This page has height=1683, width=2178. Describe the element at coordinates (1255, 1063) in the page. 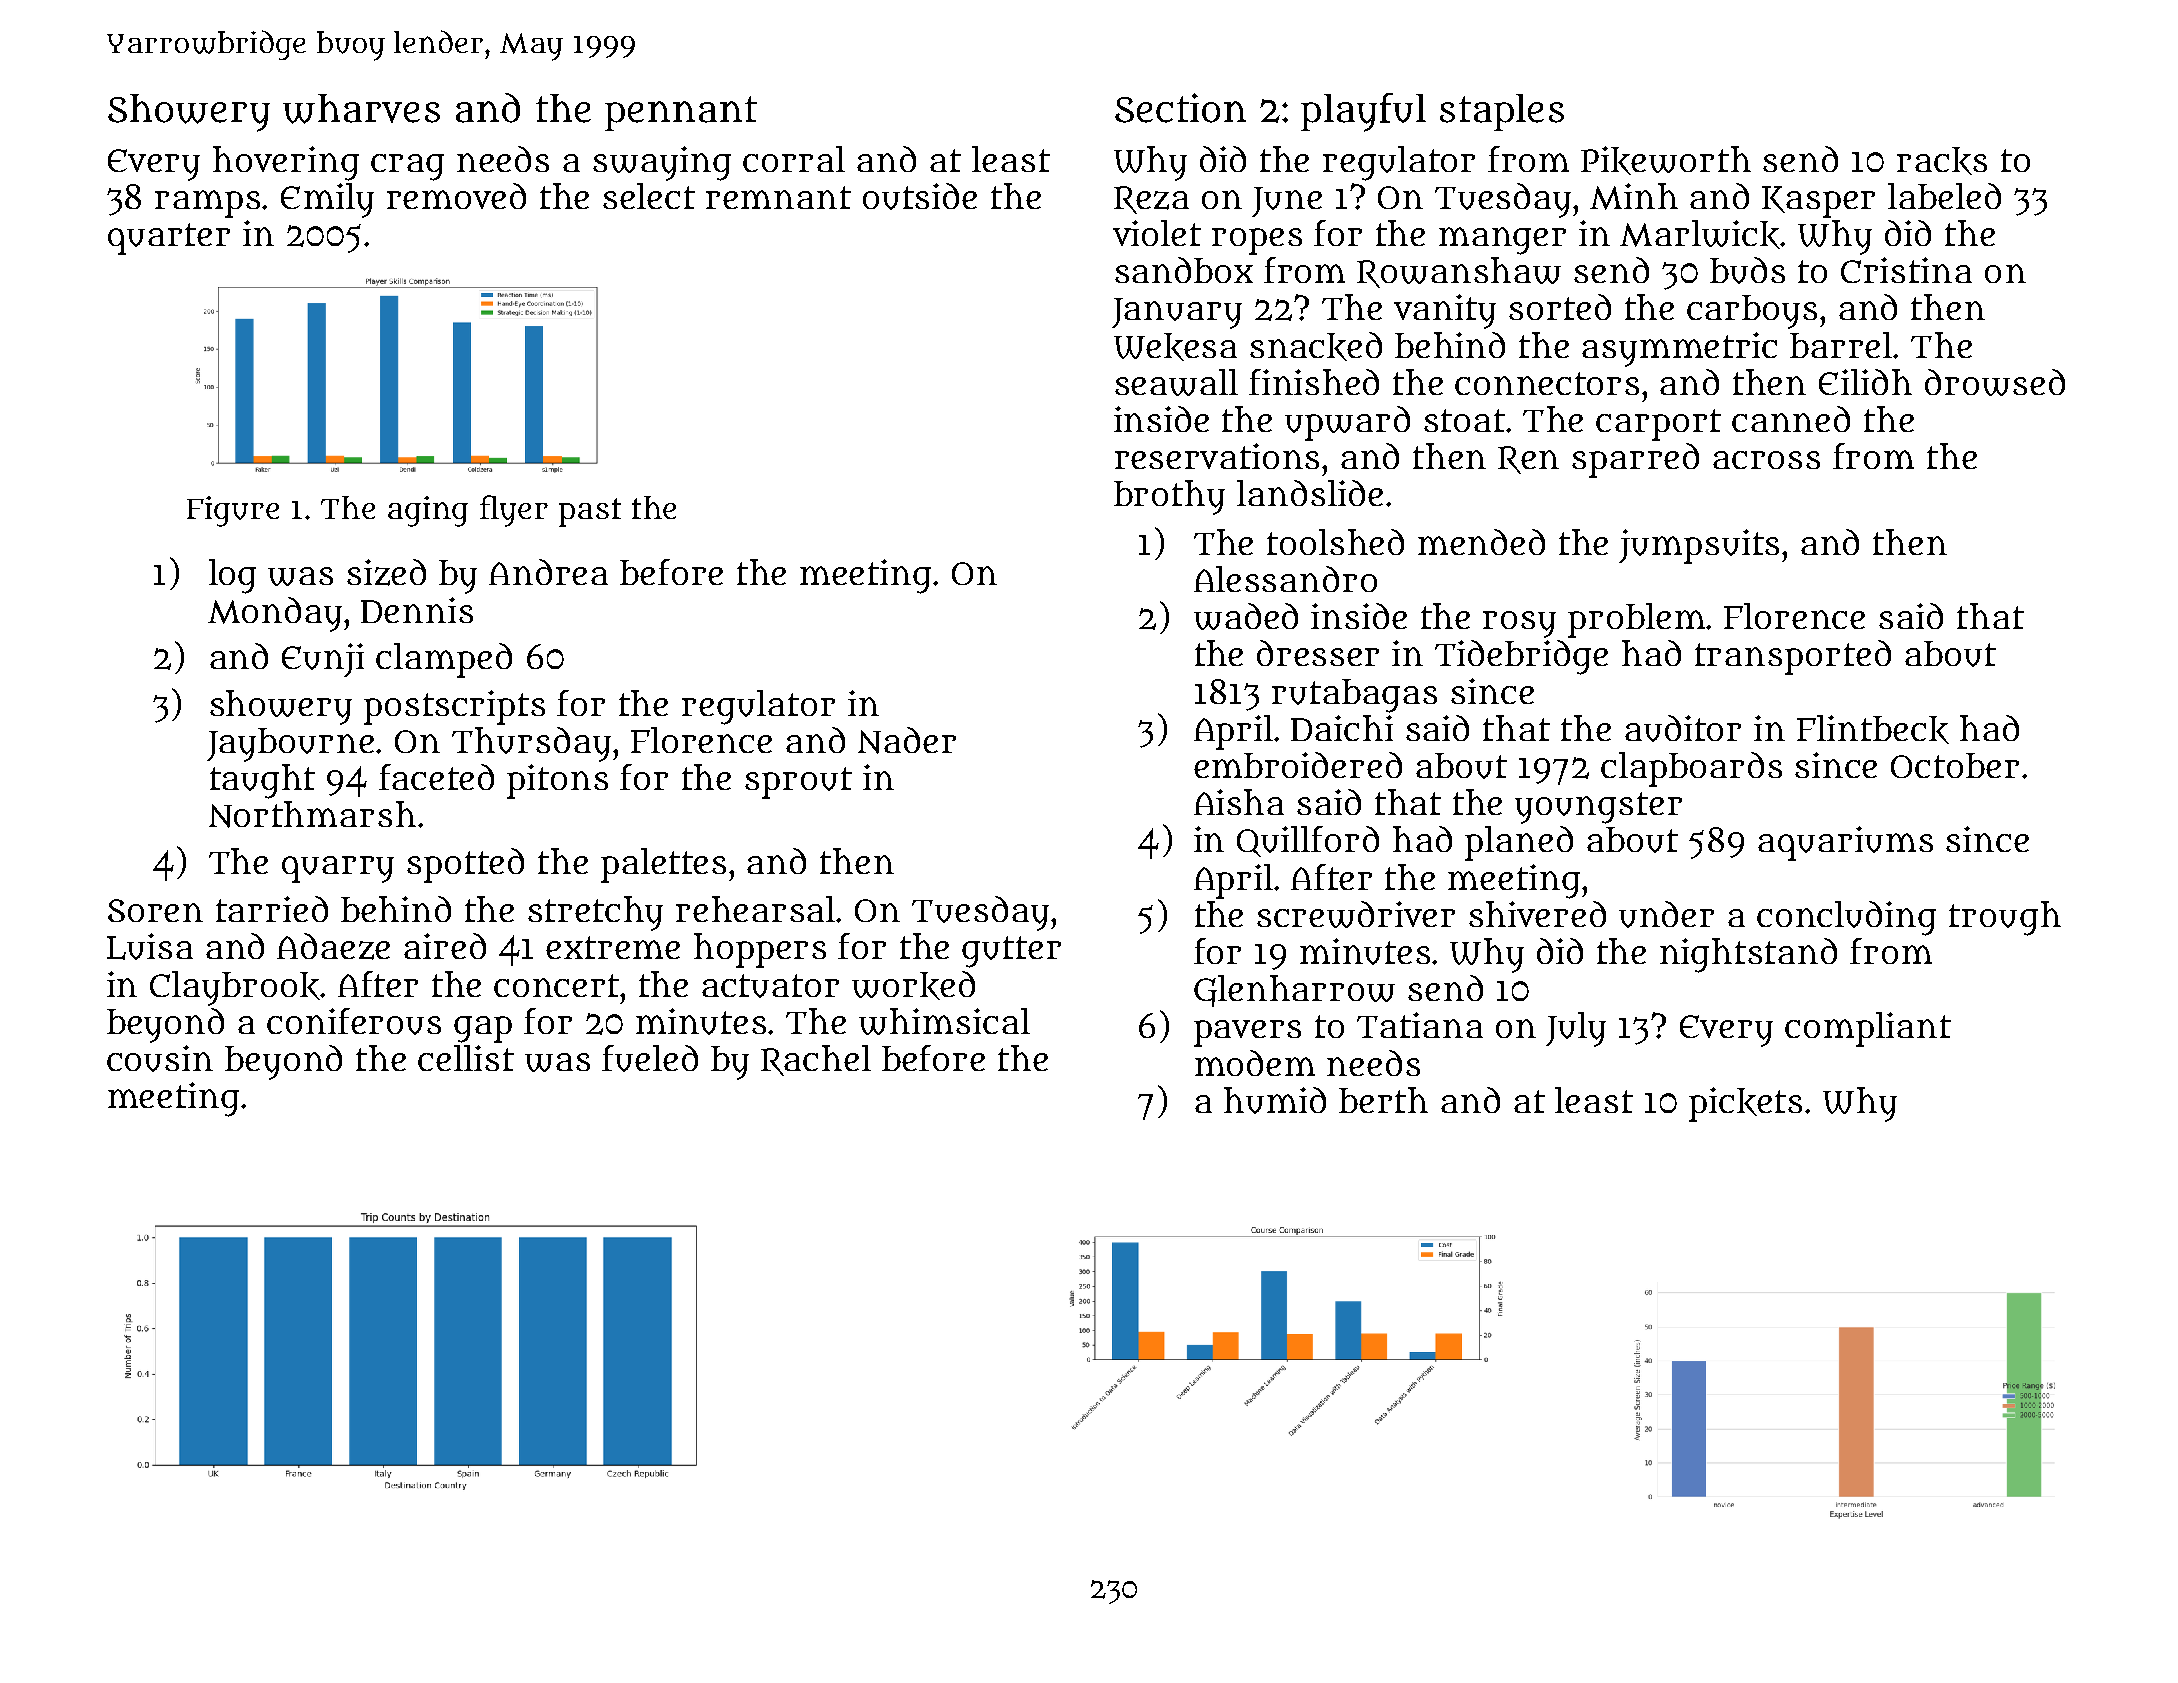

I see `modem` at that location.
